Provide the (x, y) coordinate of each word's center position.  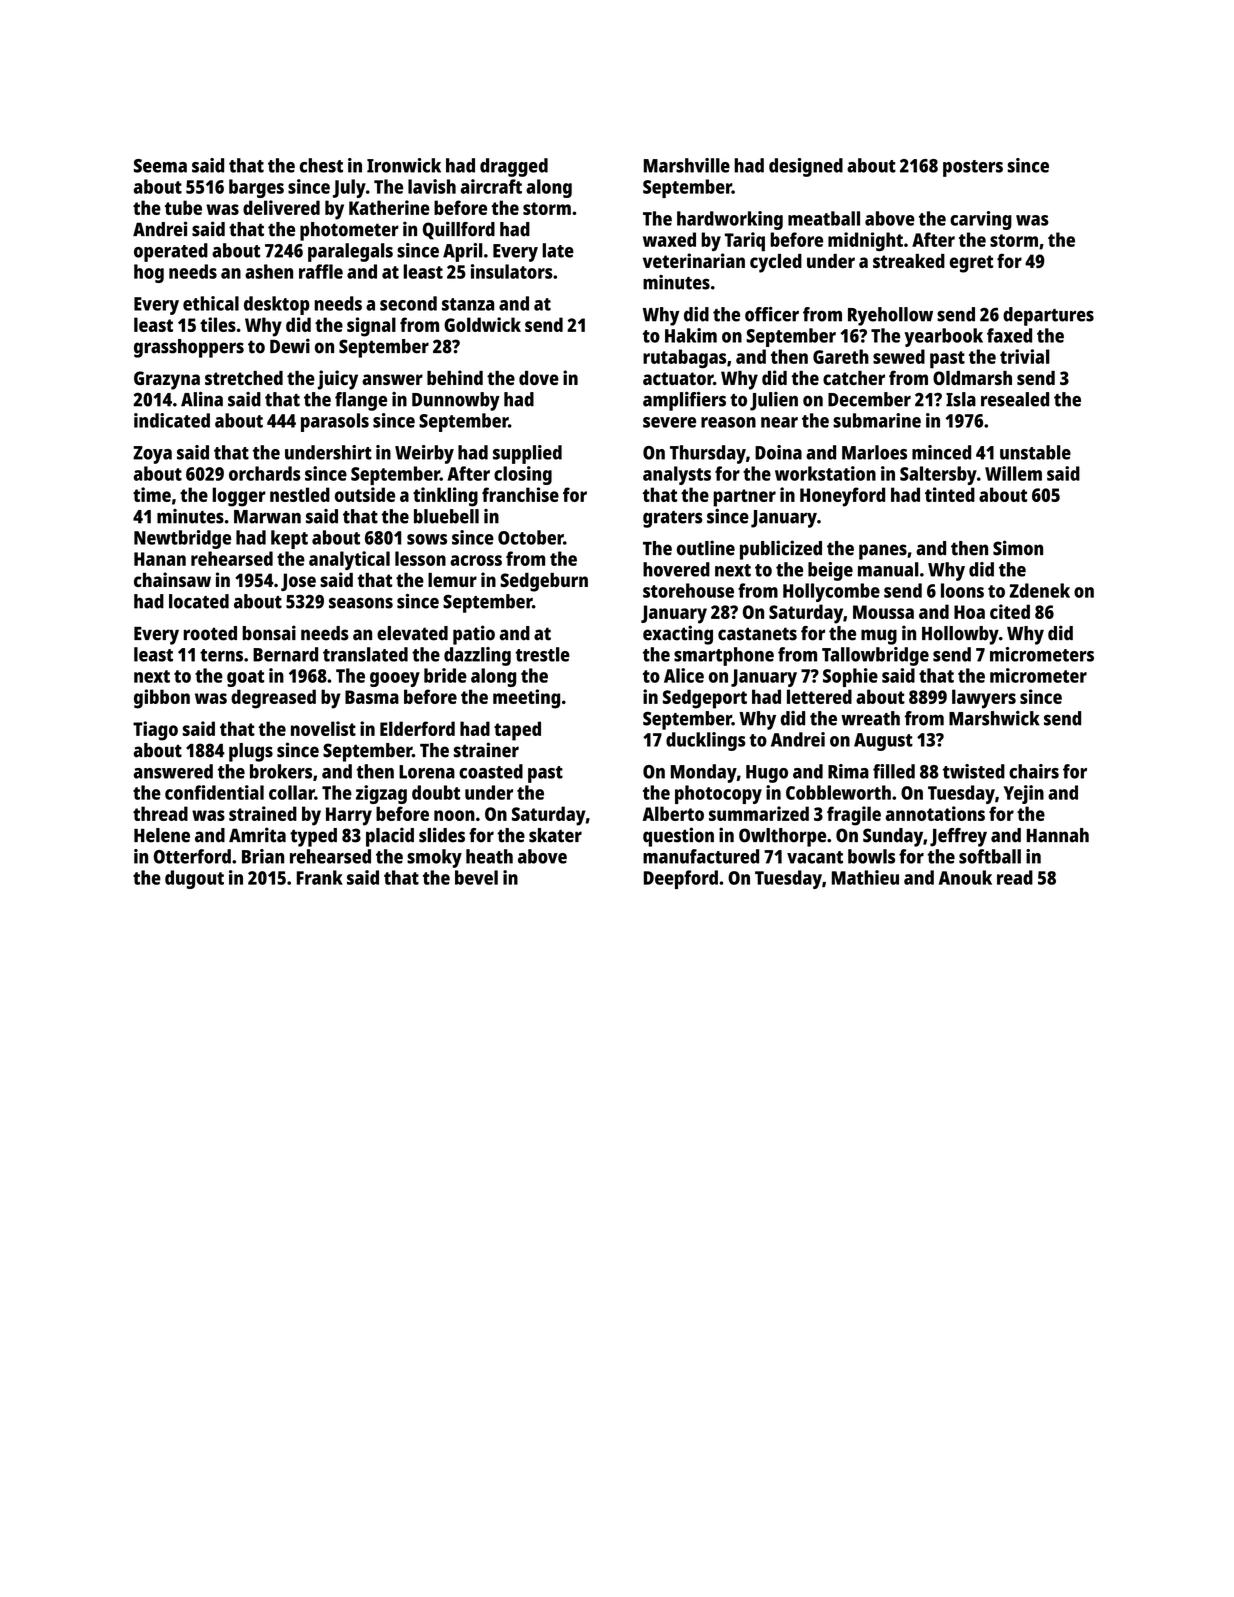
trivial (1025, 356)
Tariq (745, 242)
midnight (865, 241)
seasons (361, 603)
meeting (526, 699)
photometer (349, 231)
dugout (194, 879)
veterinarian (694, 260)
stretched (244, 378)
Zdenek (1040, 590)
